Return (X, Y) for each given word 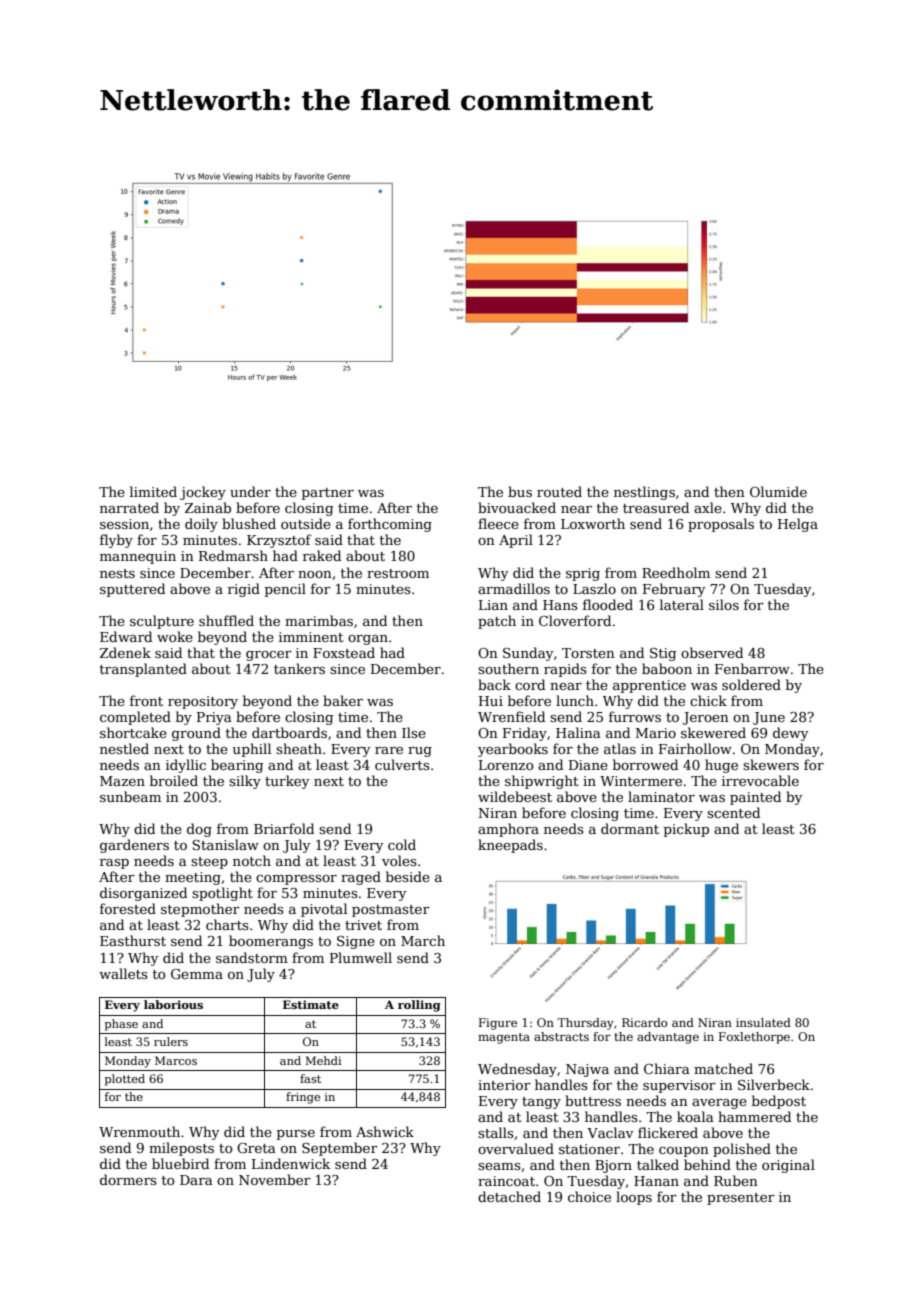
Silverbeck (774, 1084)
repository (203, 702)
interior (504, 1085)
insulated (763, 1022)
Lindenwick (291, 1163)
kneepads (510, 846)
